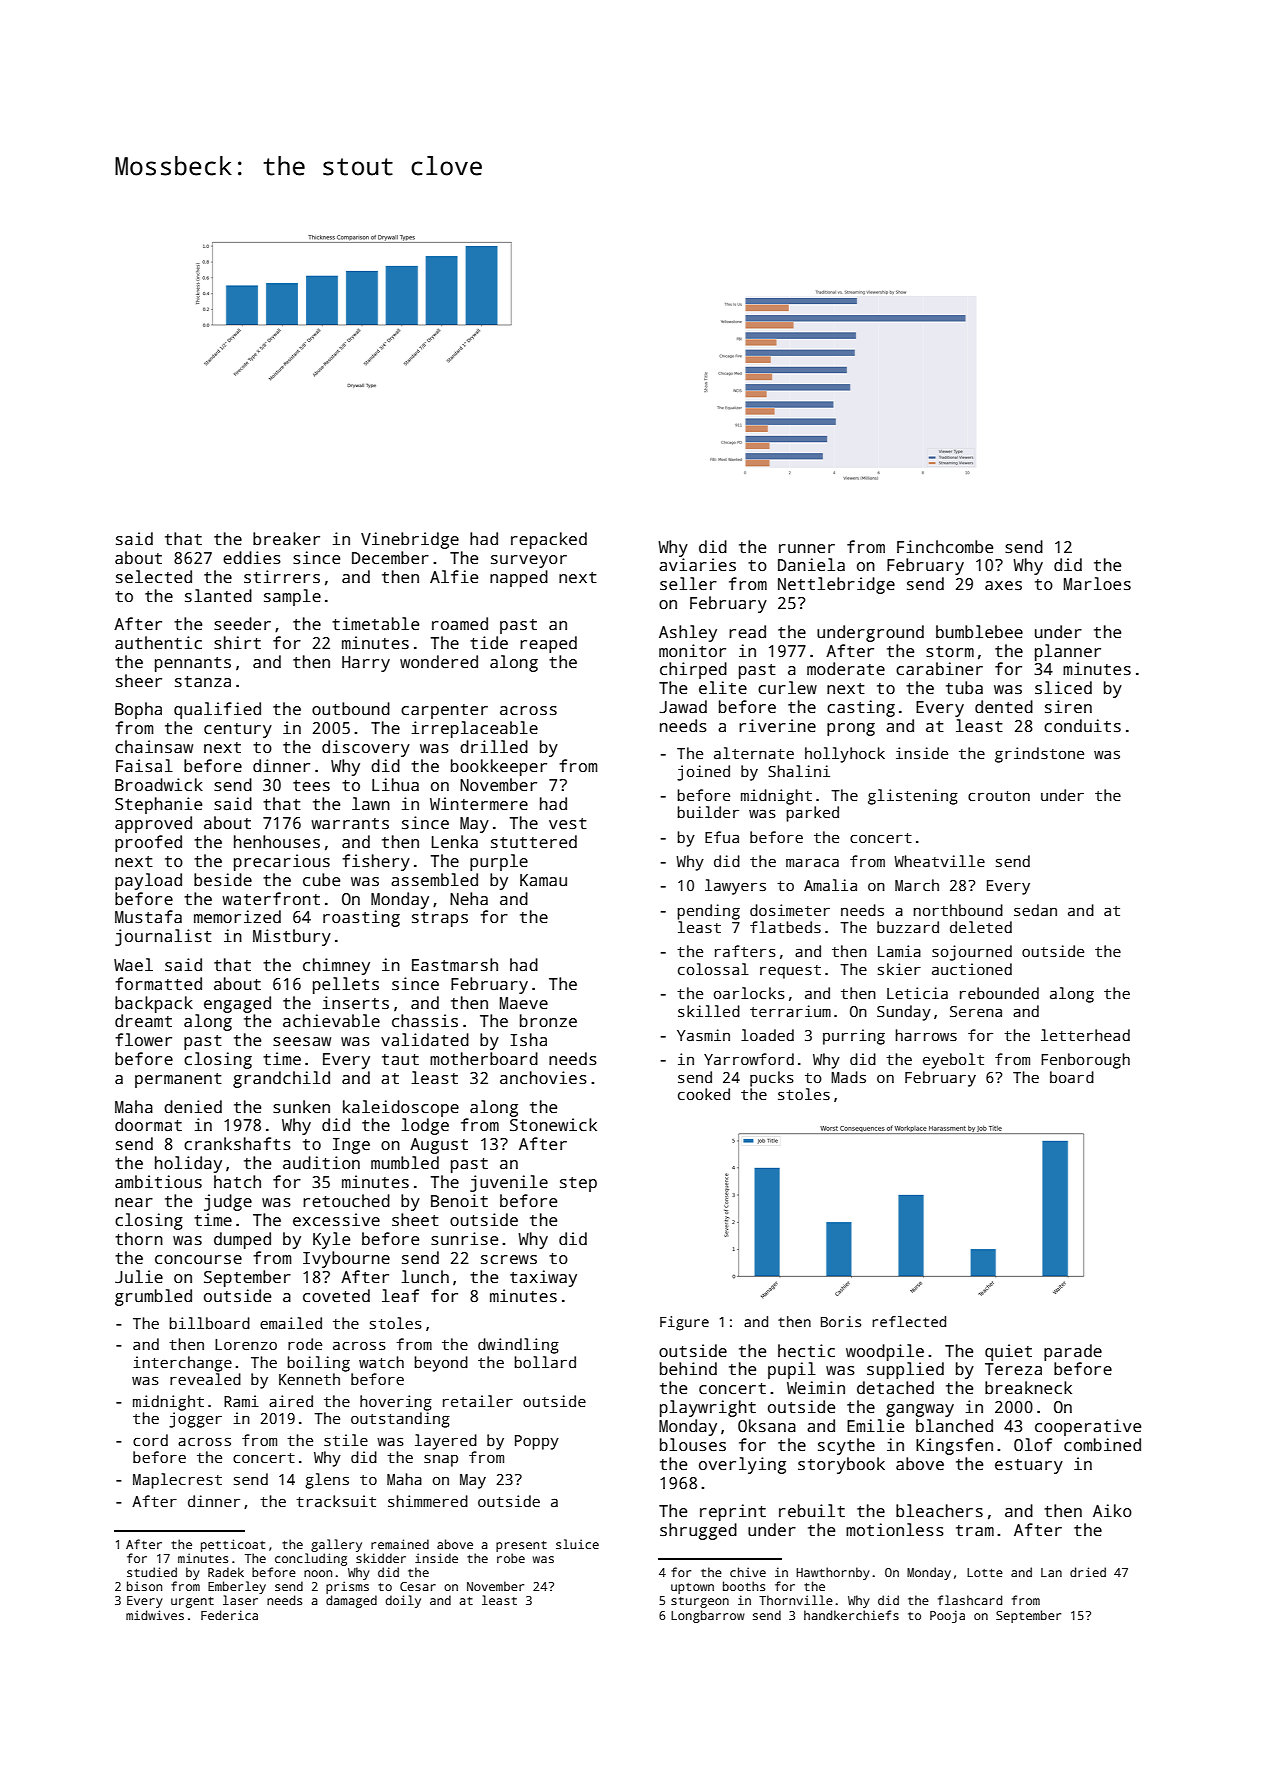 The image size is (1263, 1786). Describe the element at coordinates (548, 644) in the screenshot. I see `reaped` at that location.
